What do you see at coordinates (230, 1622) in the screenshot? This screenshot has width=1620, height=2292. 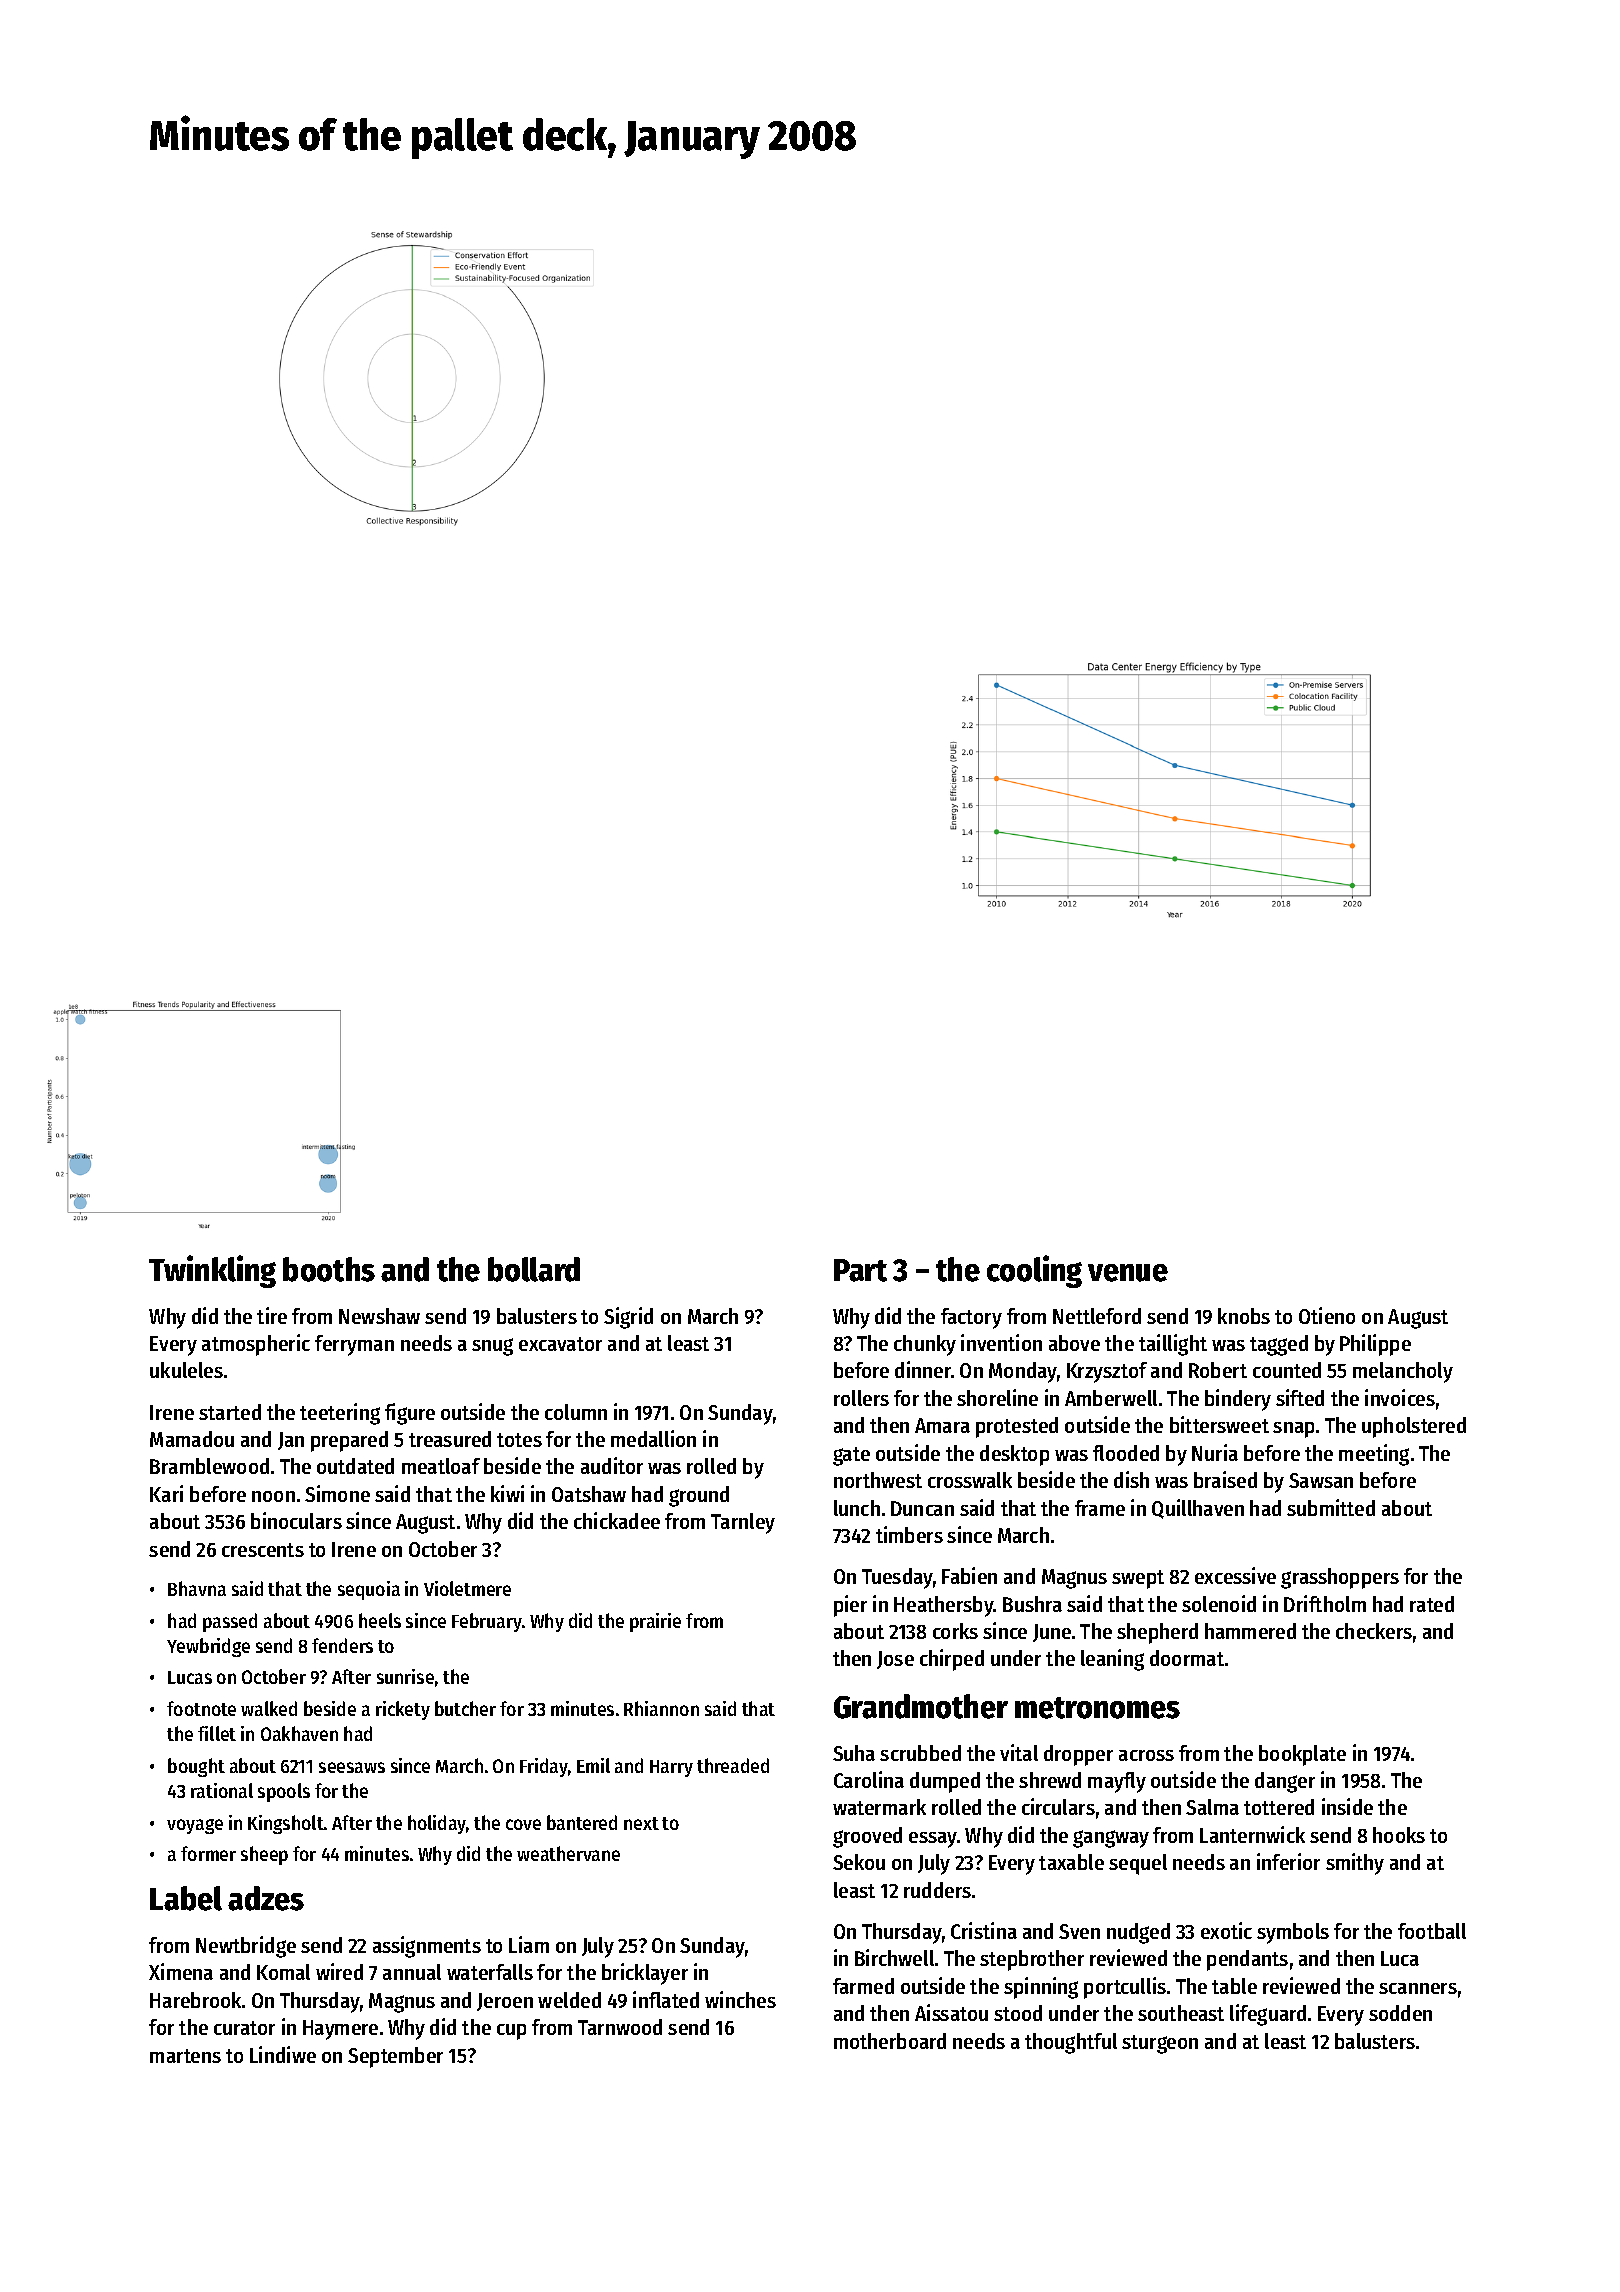 I see `passed` at bounding box center [230, 1622].
